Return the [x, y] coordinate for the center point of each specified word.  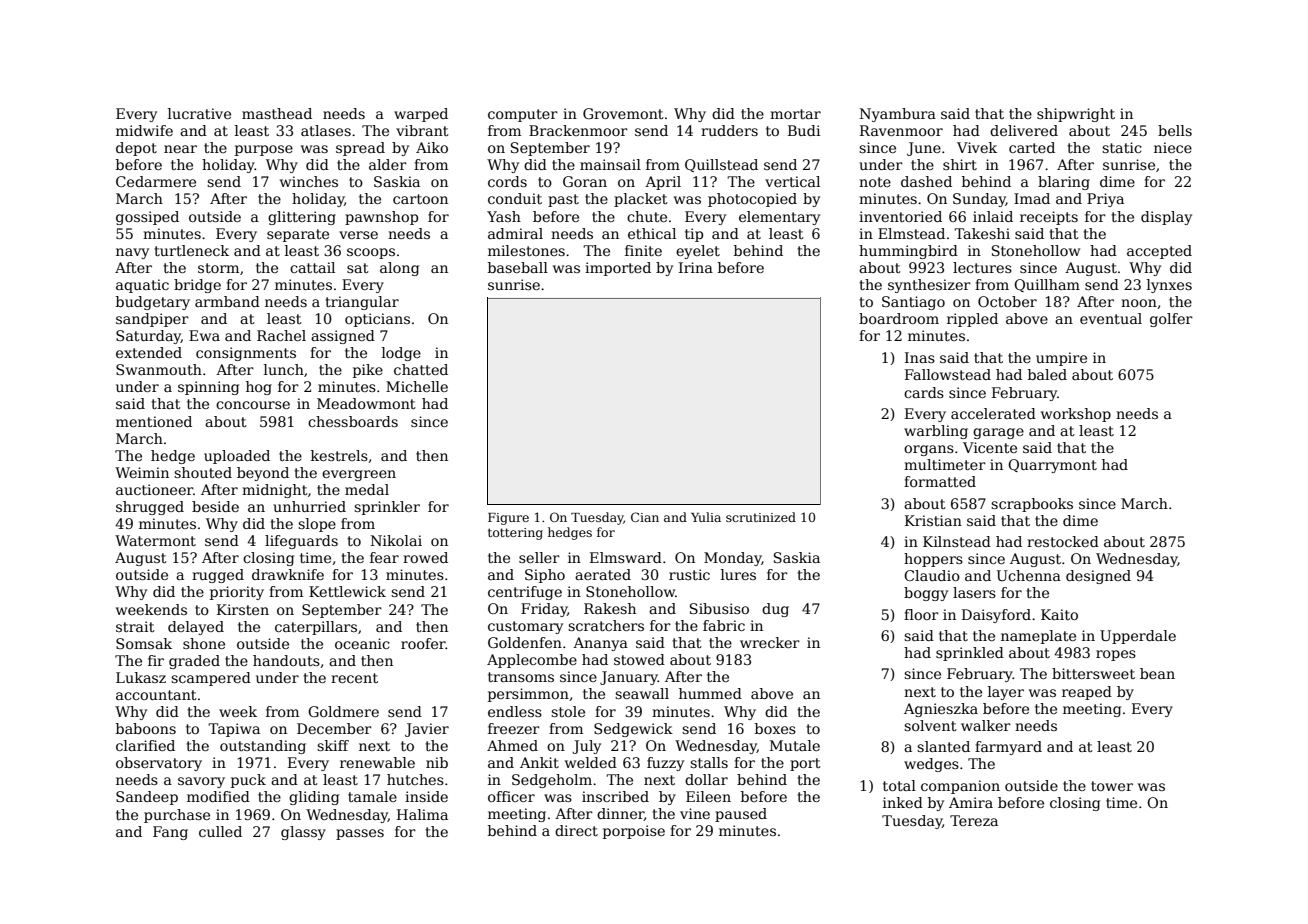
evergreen [359, 475]
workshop [1076, 415]
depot [136, 149]
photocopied [752, 200]
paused [741, 815]
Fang [170, 833]
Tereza [974, 820]
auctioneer [154, 489]
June [924, 149]
